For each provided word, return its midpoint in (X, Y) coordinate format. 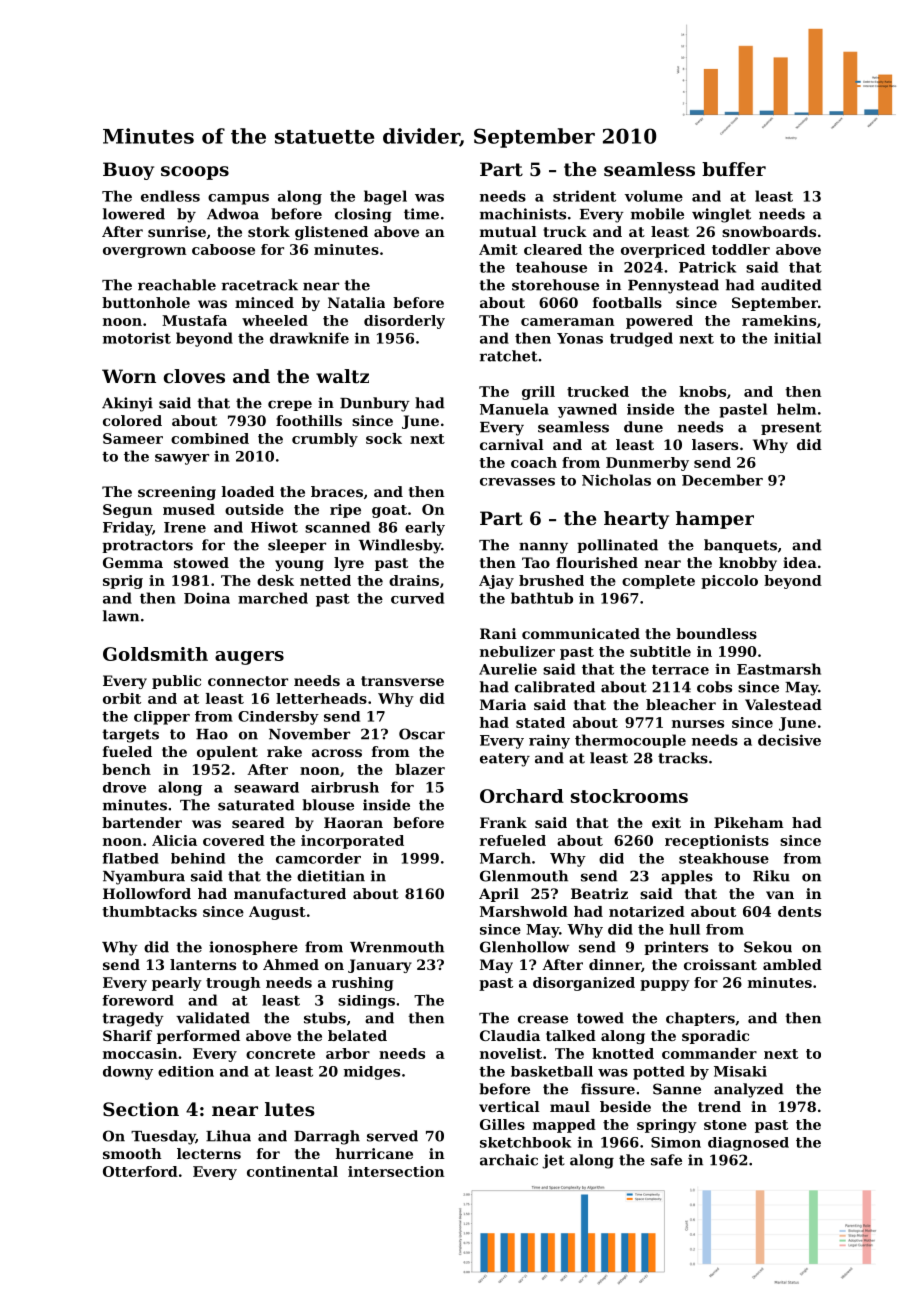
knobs (702, 391)
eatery (505, 760)
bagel (385, 197)
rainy (549, 741)
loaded (248, 491)
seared (258, 822)
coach (534, 462)
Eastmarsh (779, 669)
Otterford (140, 1171)
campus (238, 199)
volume (654, 196)
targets (130, 736)
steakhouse (724, 858)
